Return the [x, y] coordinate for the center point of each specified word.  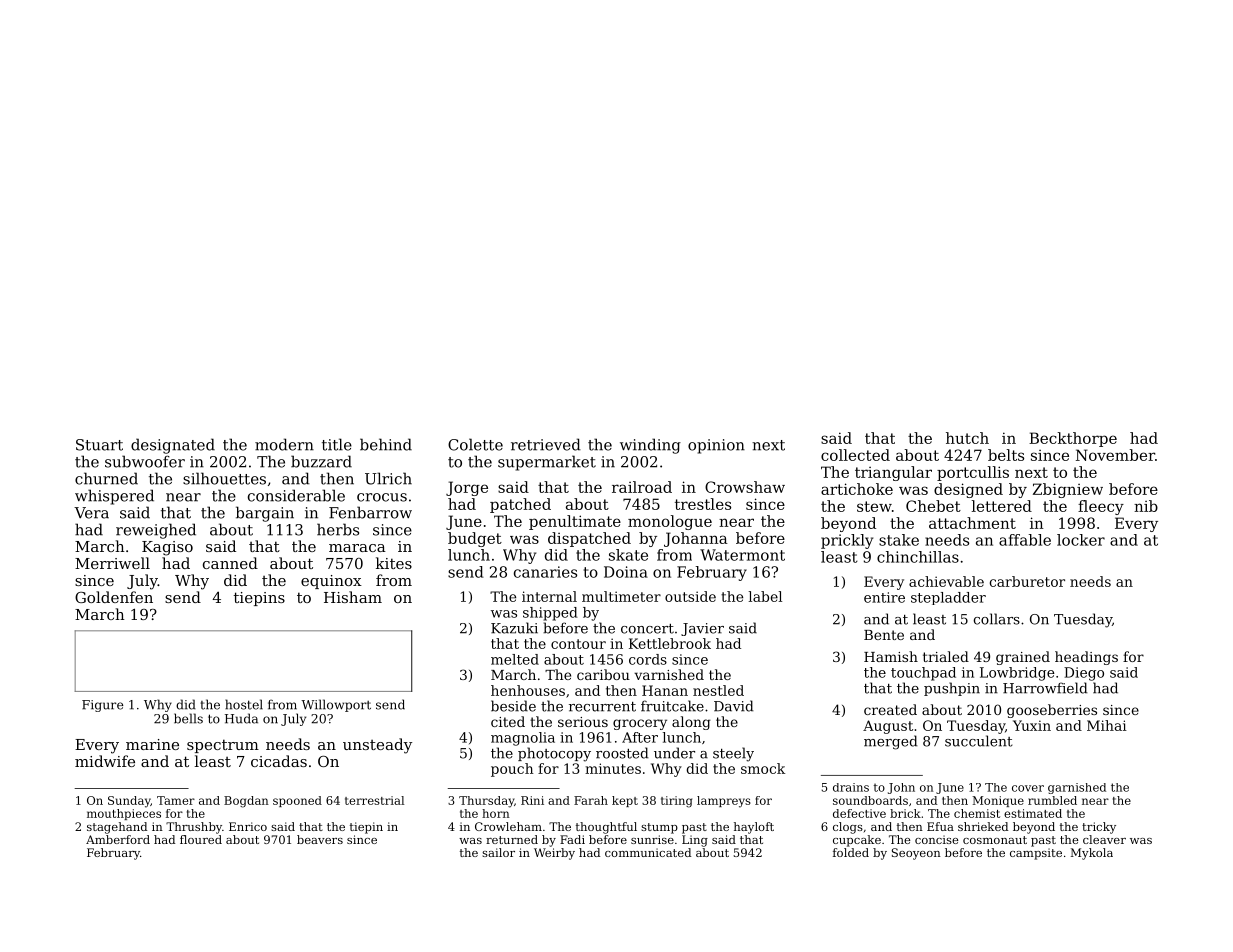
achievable [946, 581]
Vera [91, 513]
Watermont [742, 555]
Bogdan [246, 802]
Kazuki [514, 628]
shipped [550, 614]
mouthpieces [124, 814]
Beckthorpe [1073, 439]
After [640, 737]
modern [284, 444]
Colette [475, 444]
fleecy [1101, 507]
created [890, 709]
